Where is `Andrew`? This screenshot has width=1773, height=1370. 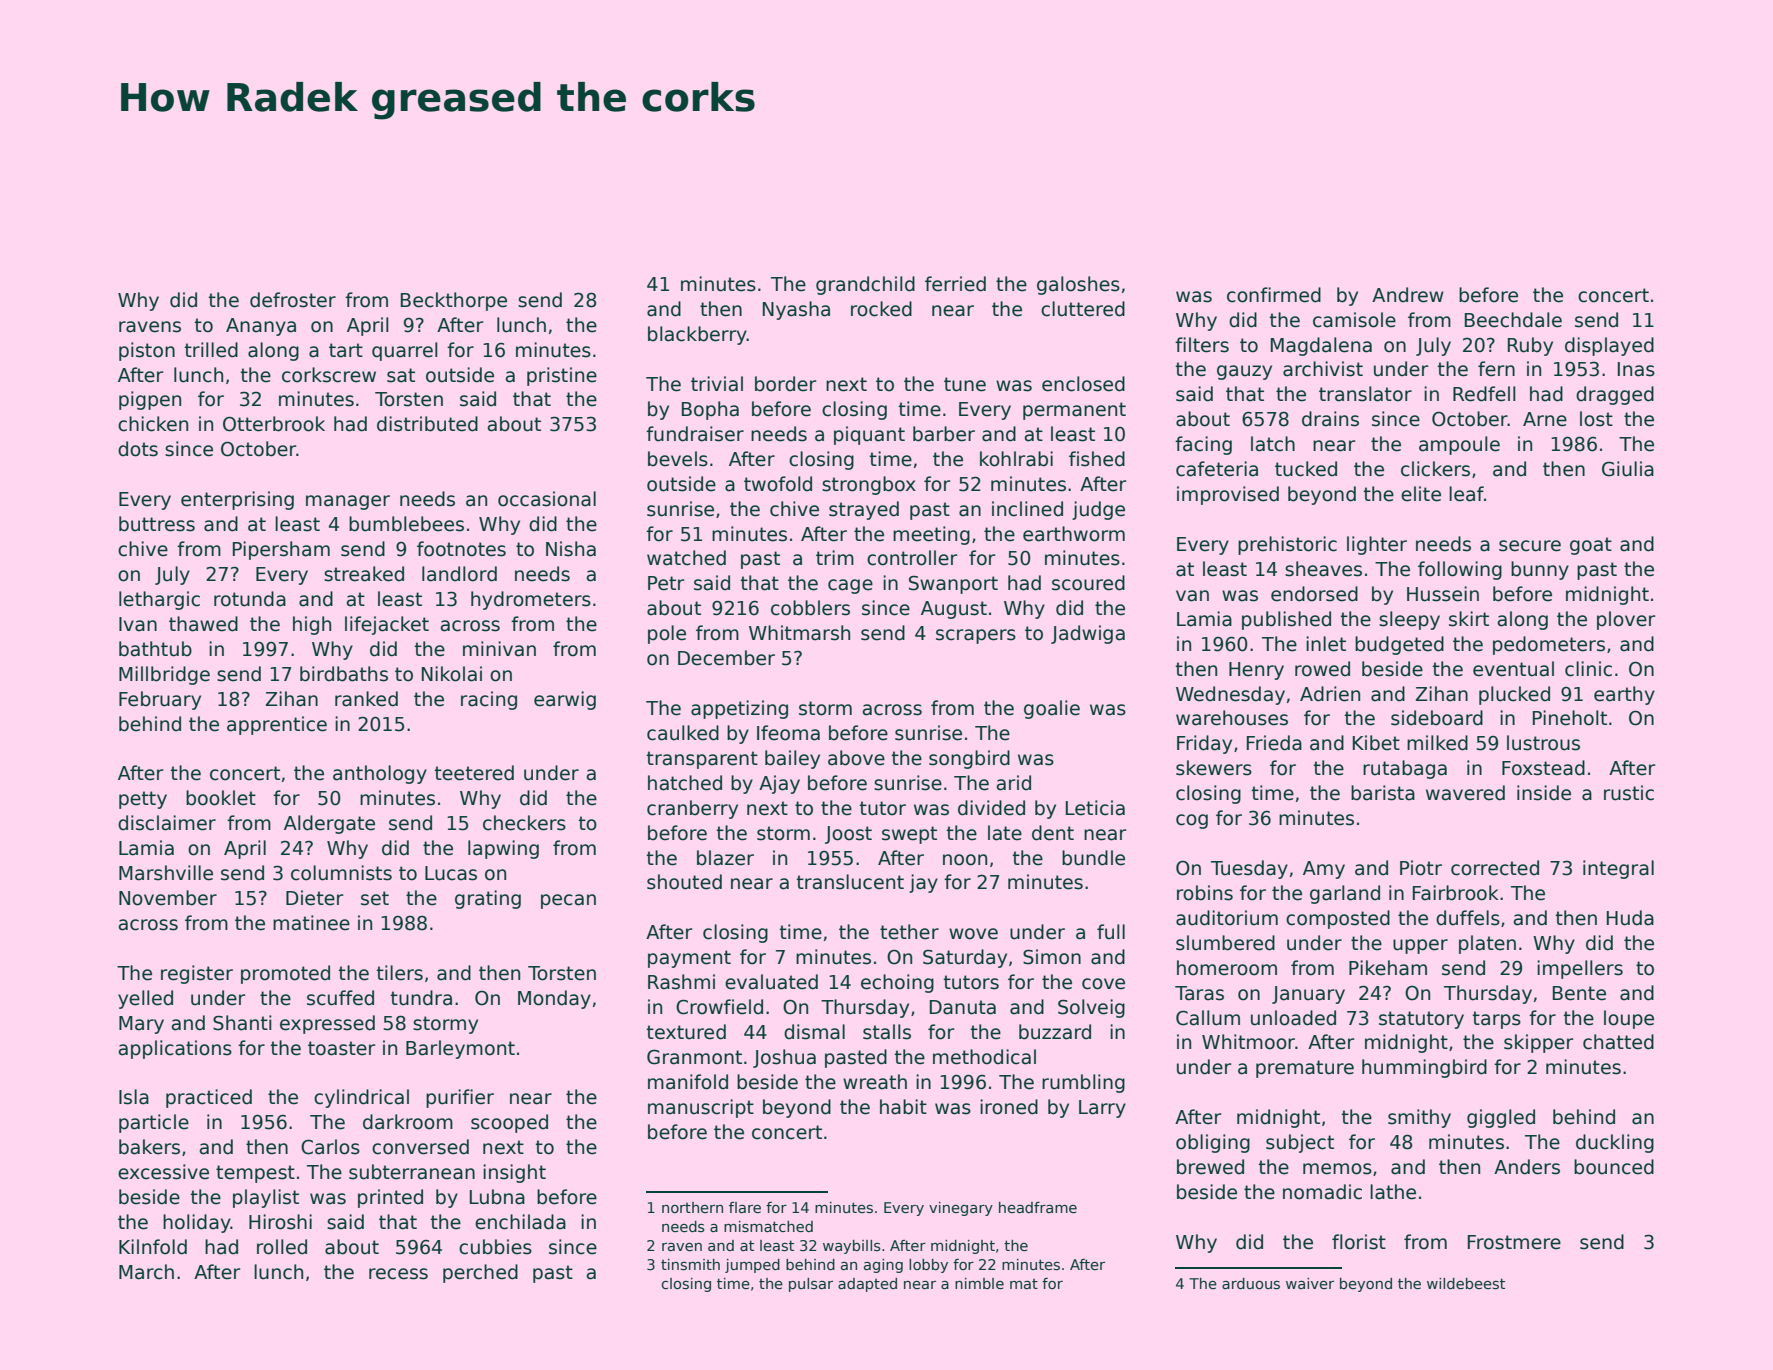 Andrew is located at coordinates (1408, 295).
